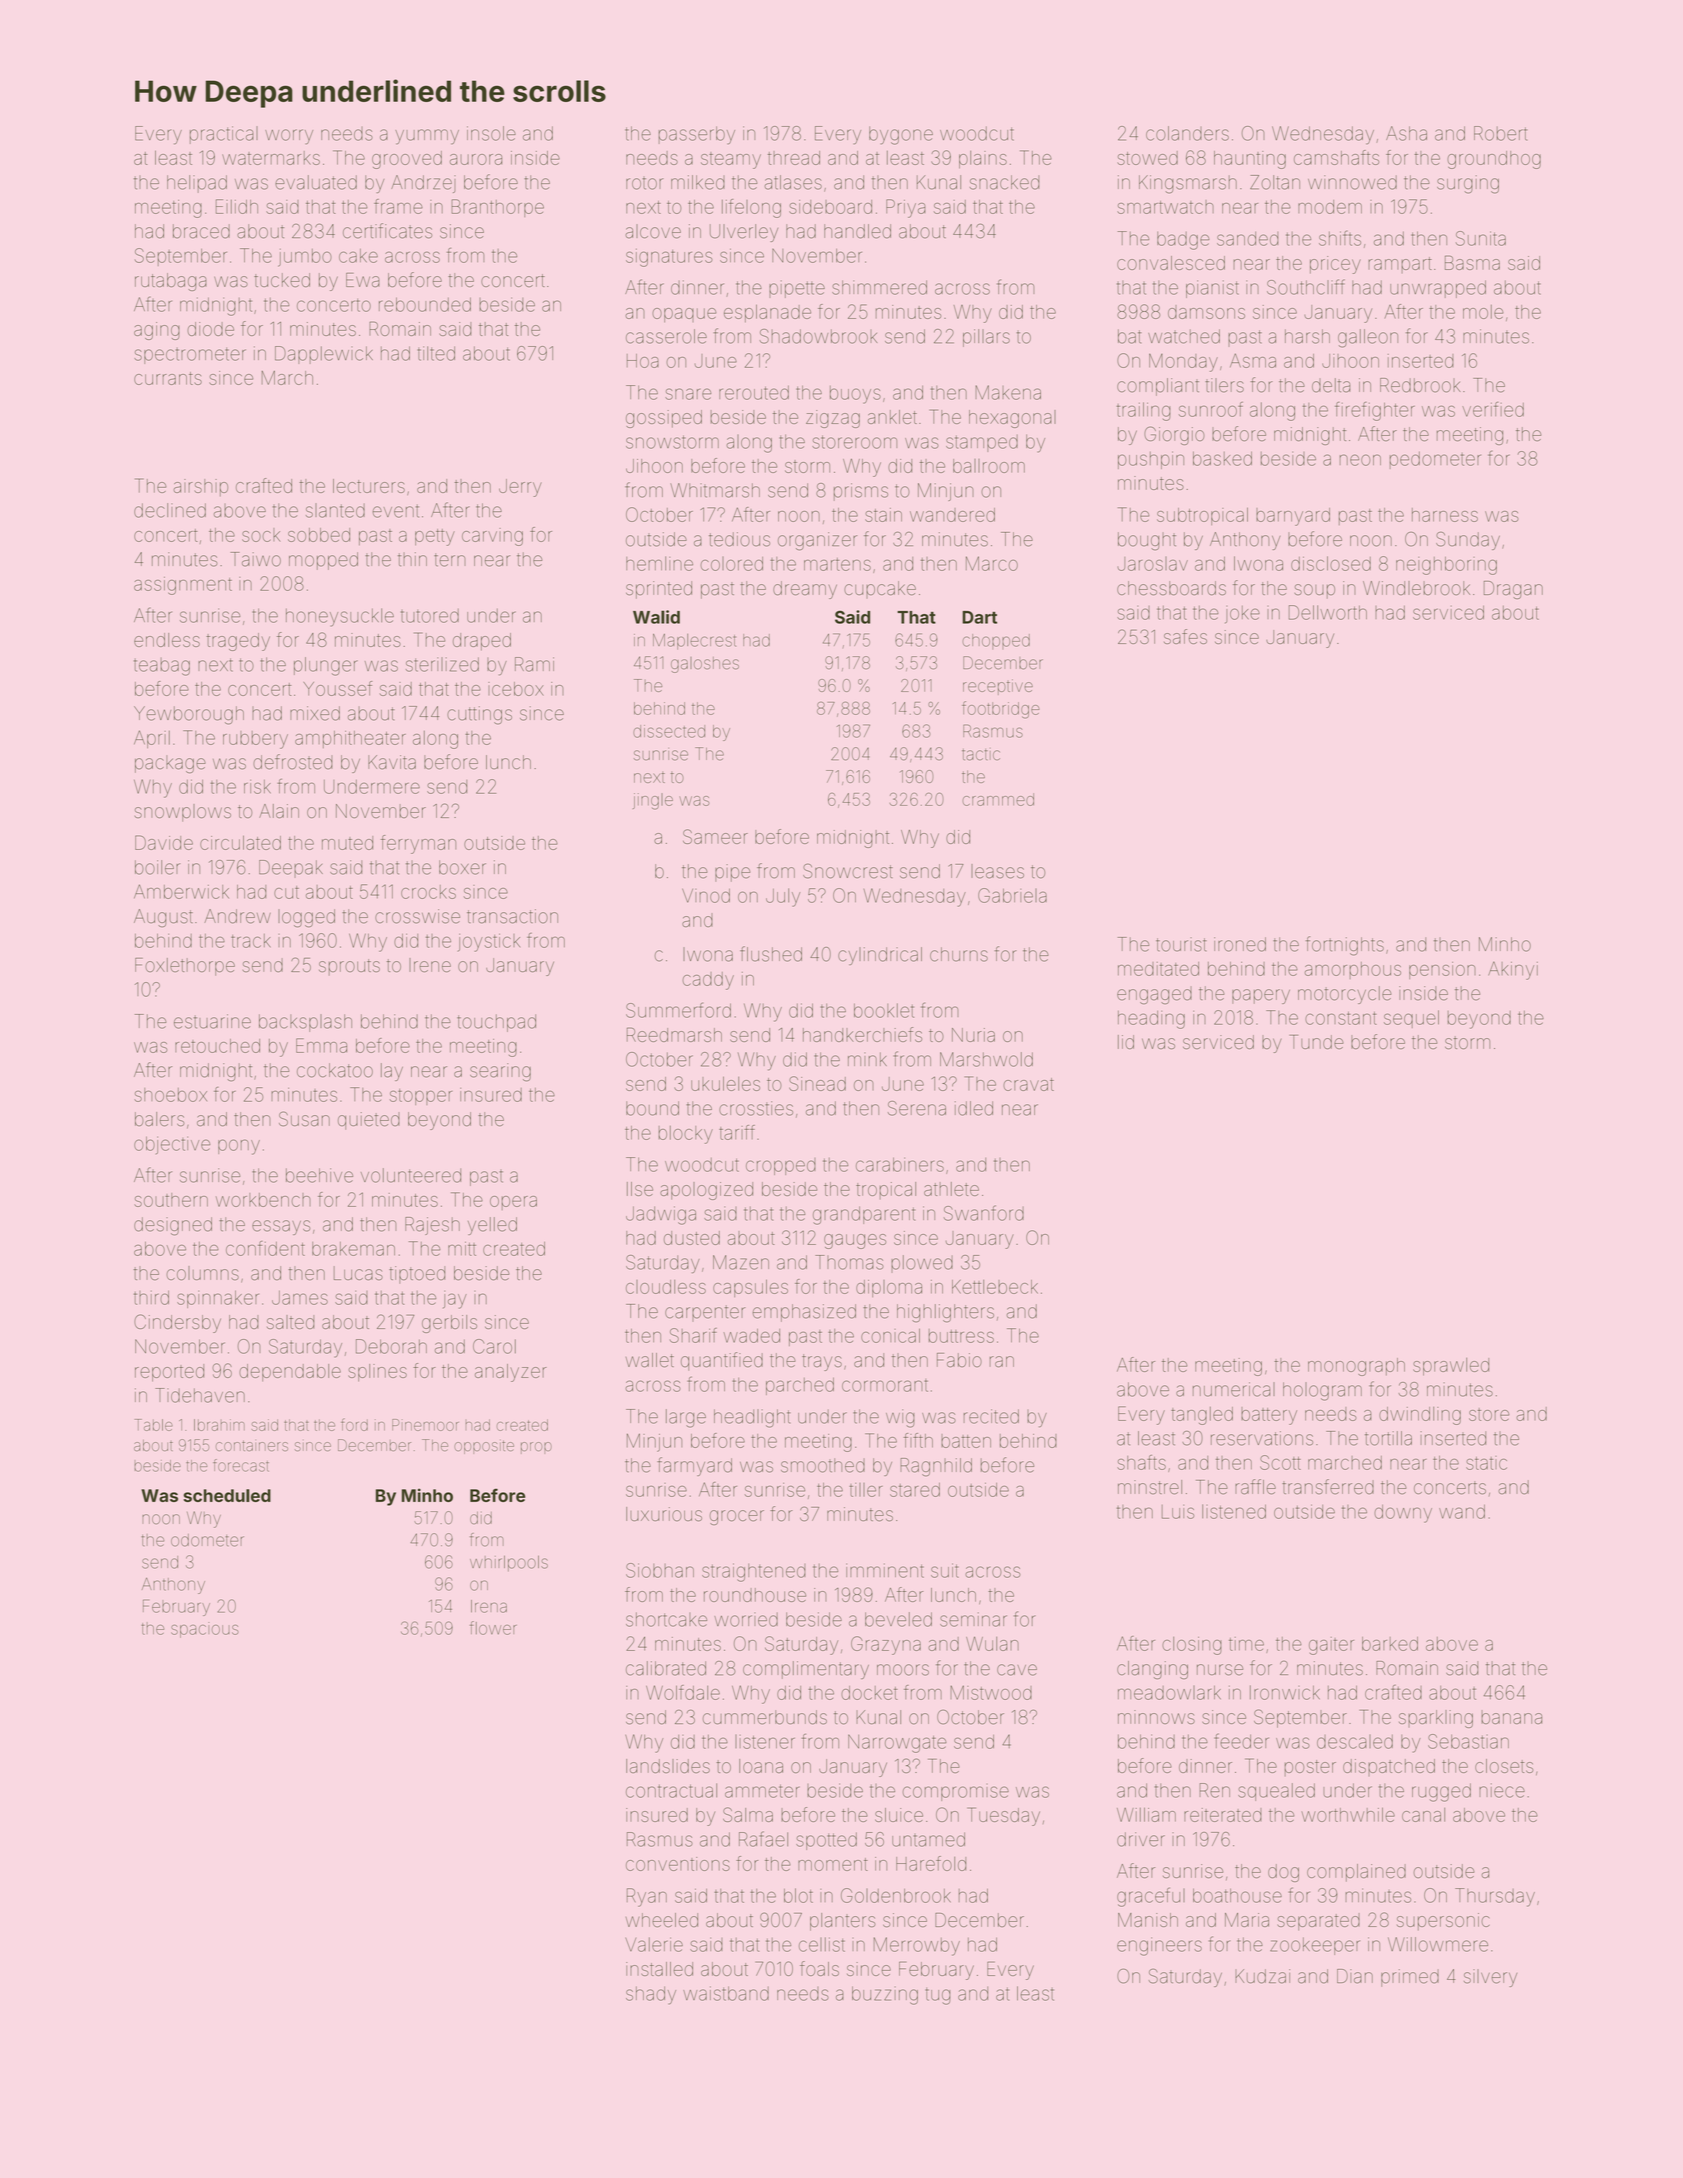 The image size is (1683, 2178). What do you see at coordinates (669, 258) in the page?
I see `signatures` at bounding box center [669, 258].
